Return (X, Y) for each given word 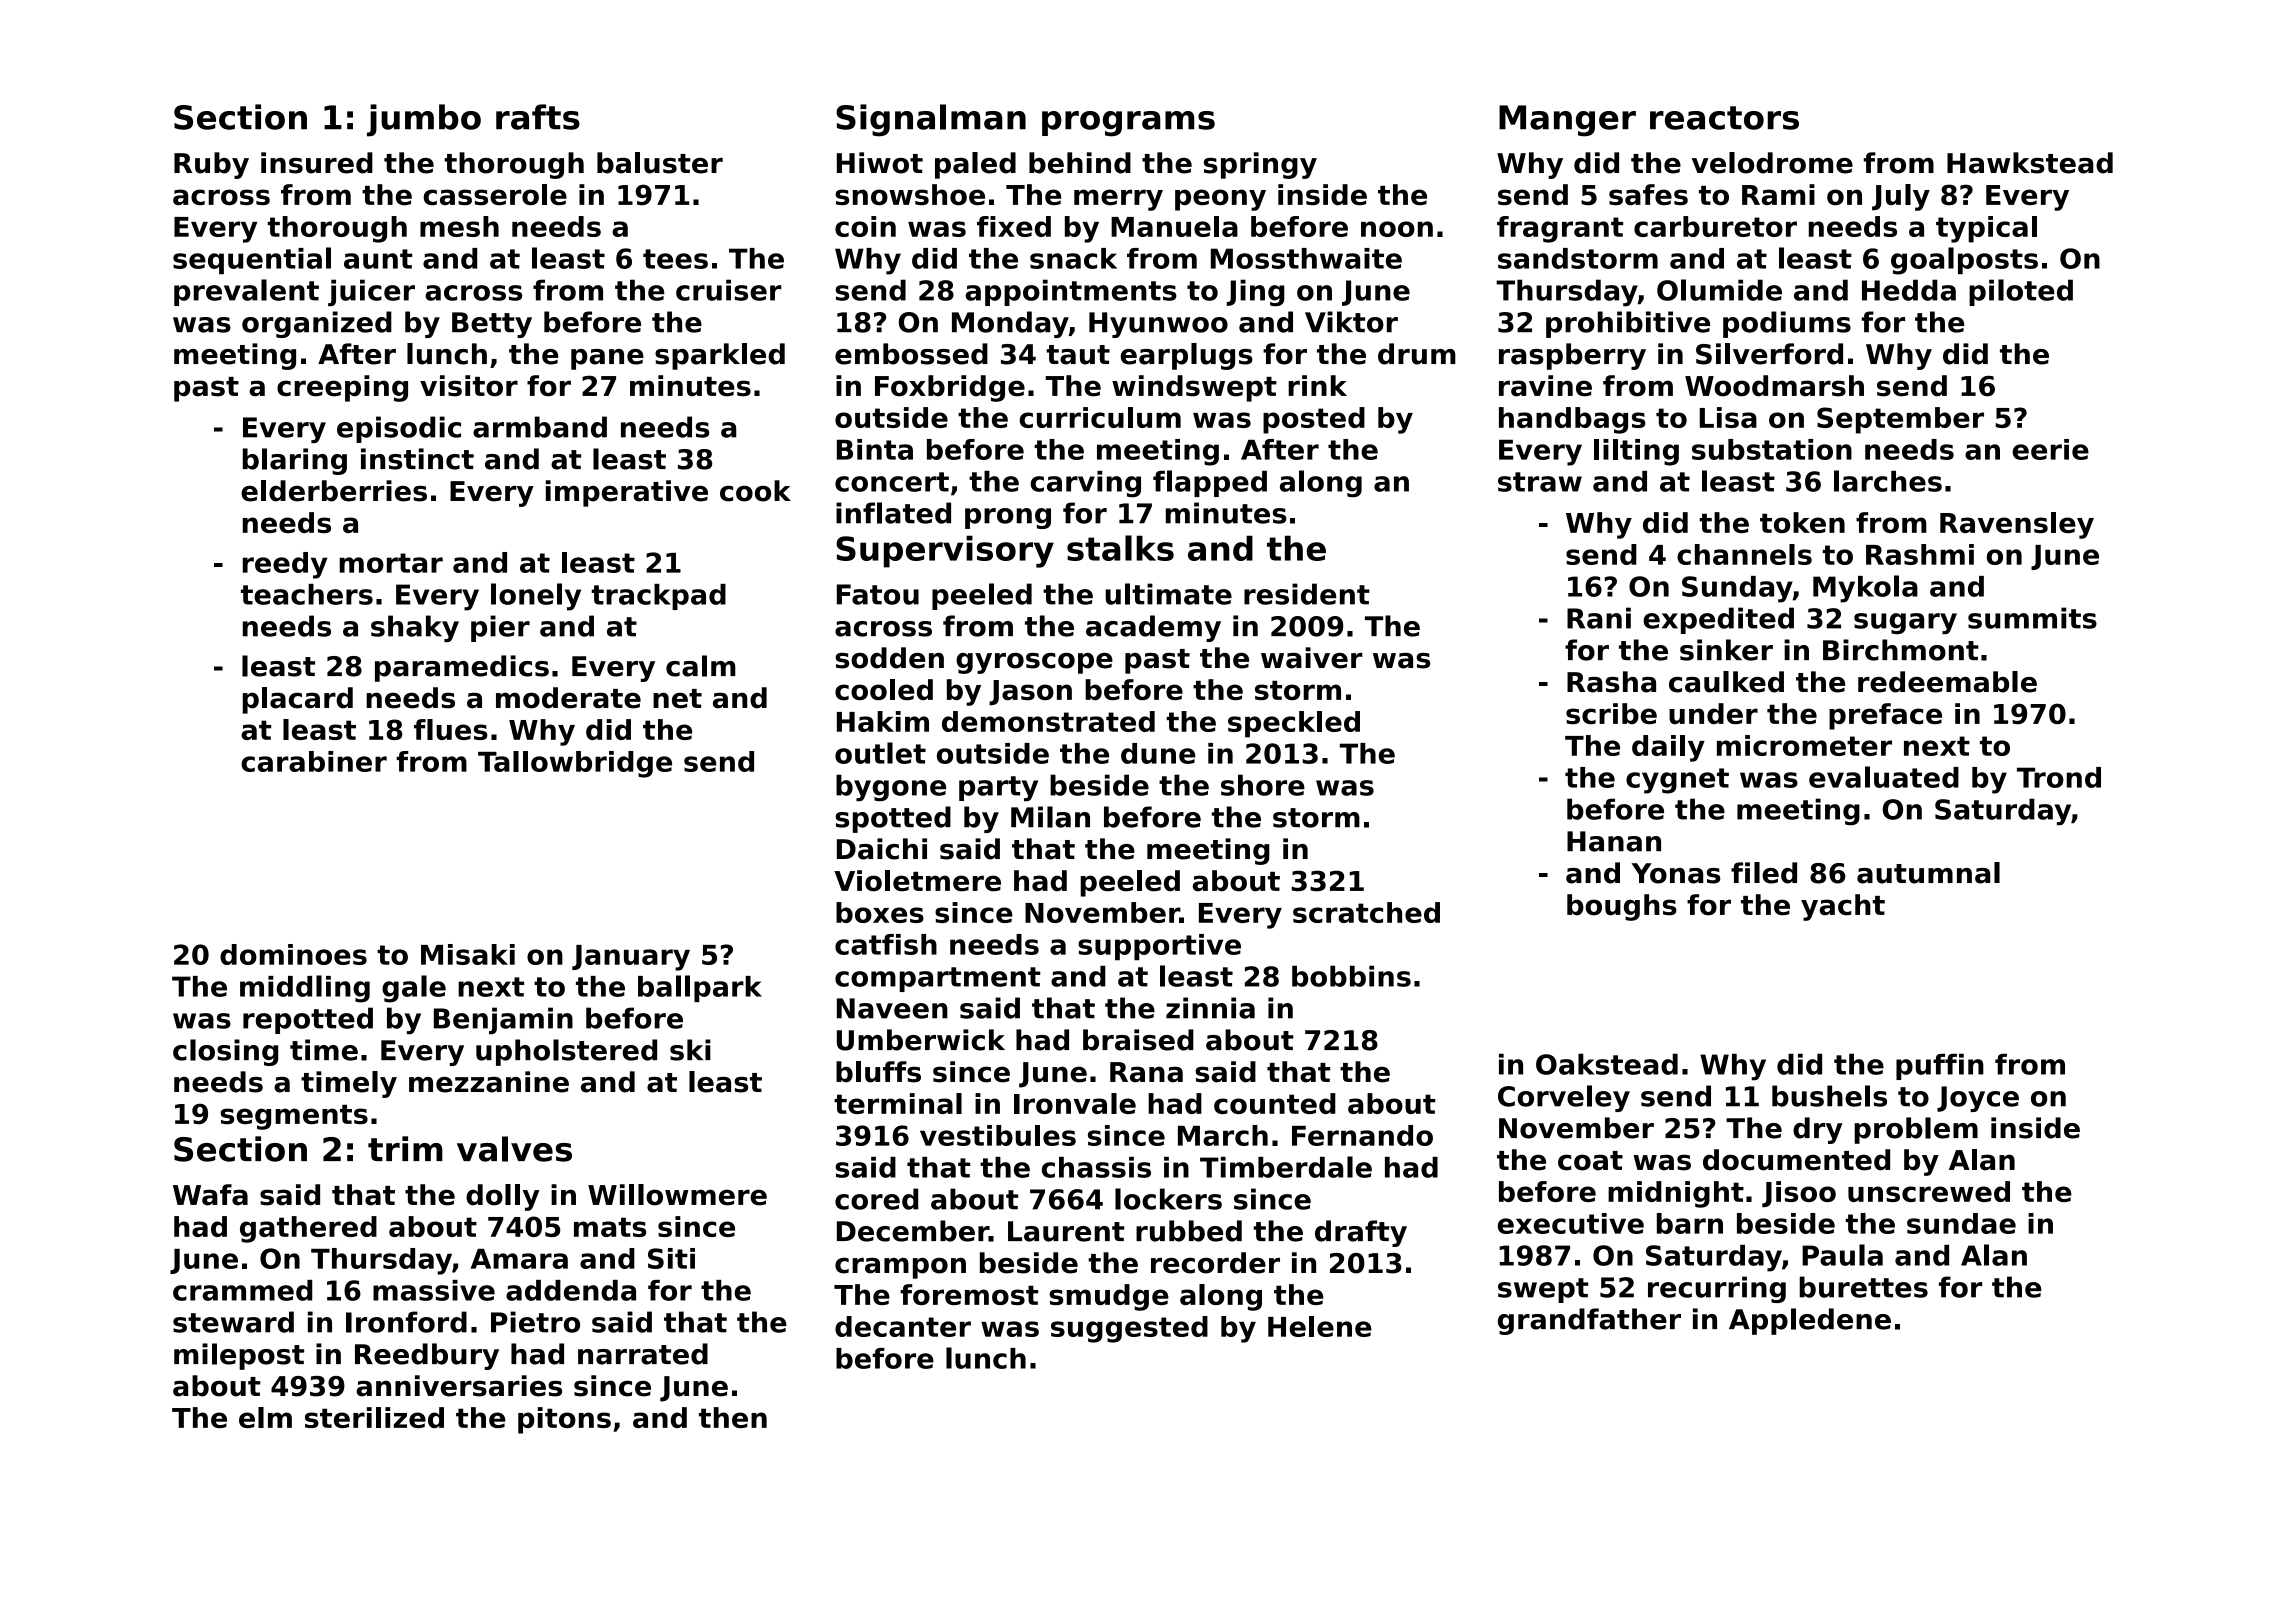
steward (233, 1322)
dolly (503, 1197)
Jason (1030, 693)
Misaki (468, 954)
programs (1128, 124)
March (1223, 1135)
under (1713, 713)
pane (607, 359)
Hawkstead (2030, 163)
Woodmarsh (1774, 386)
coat (1590, 1161)
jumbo (424, 120)
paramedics (462, 668)
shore (1263, 785)
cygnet (1677, 781)
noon (1397, 229)
